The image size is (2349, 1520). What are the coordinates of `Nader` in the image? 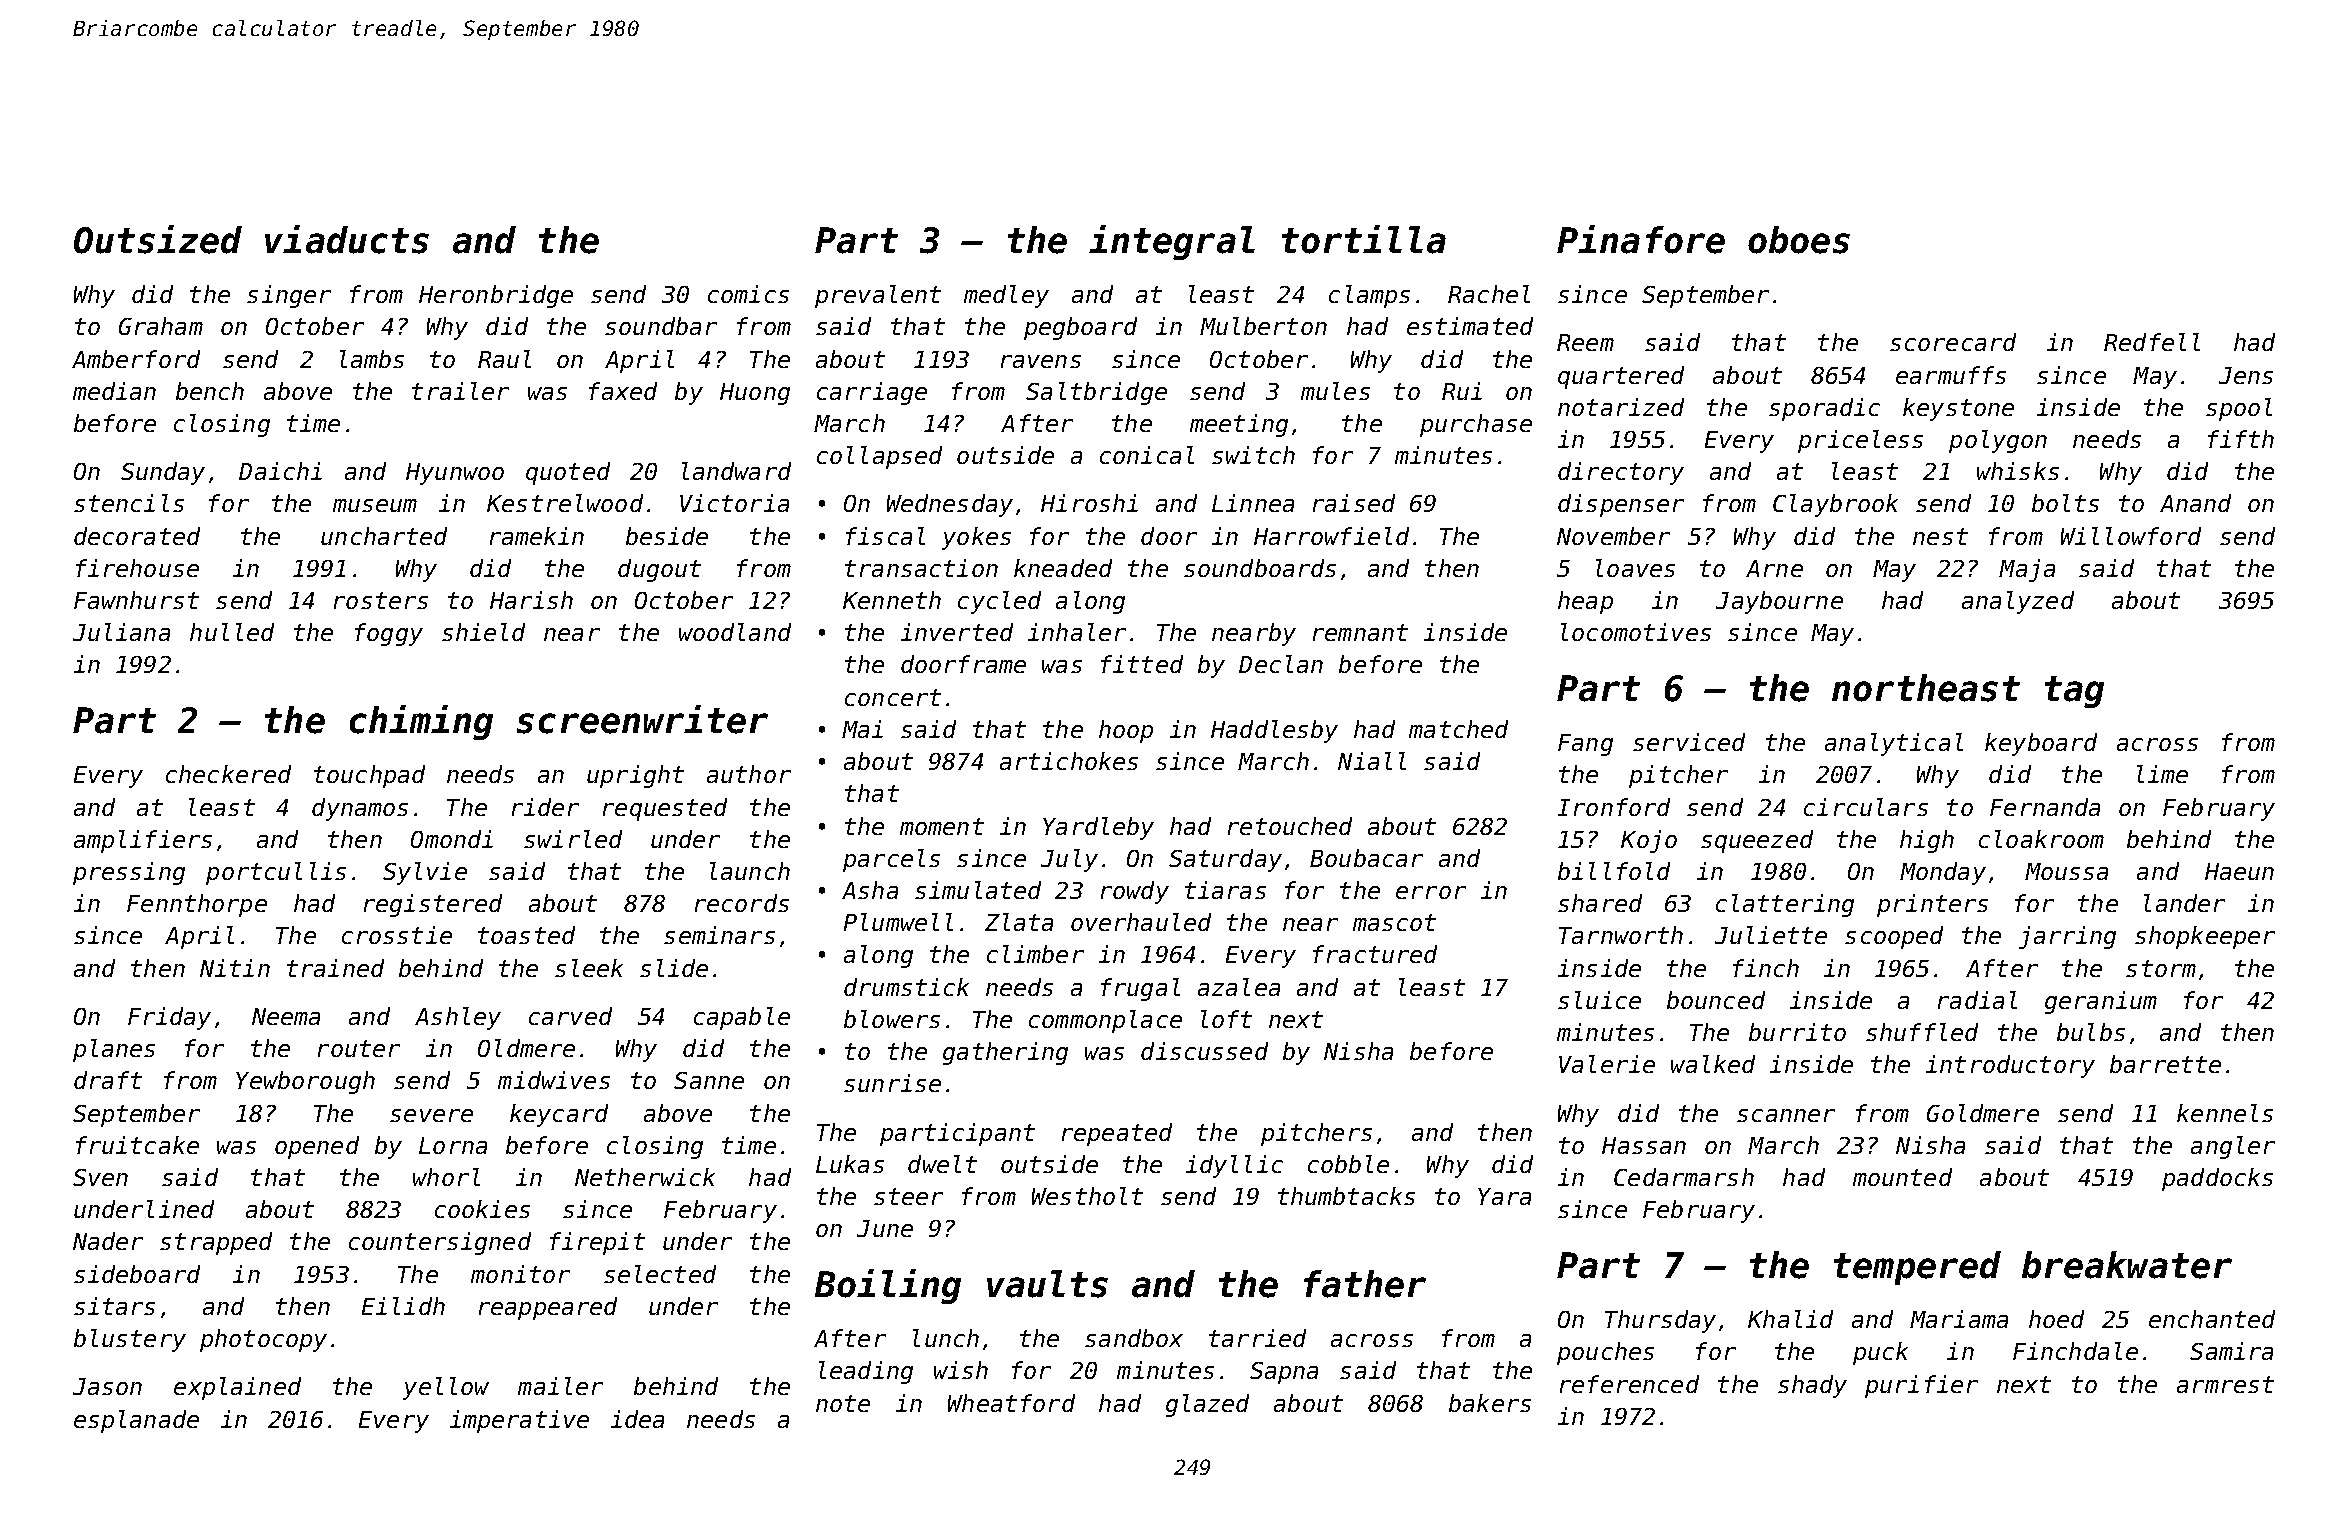 It's located at (108, 1241).
